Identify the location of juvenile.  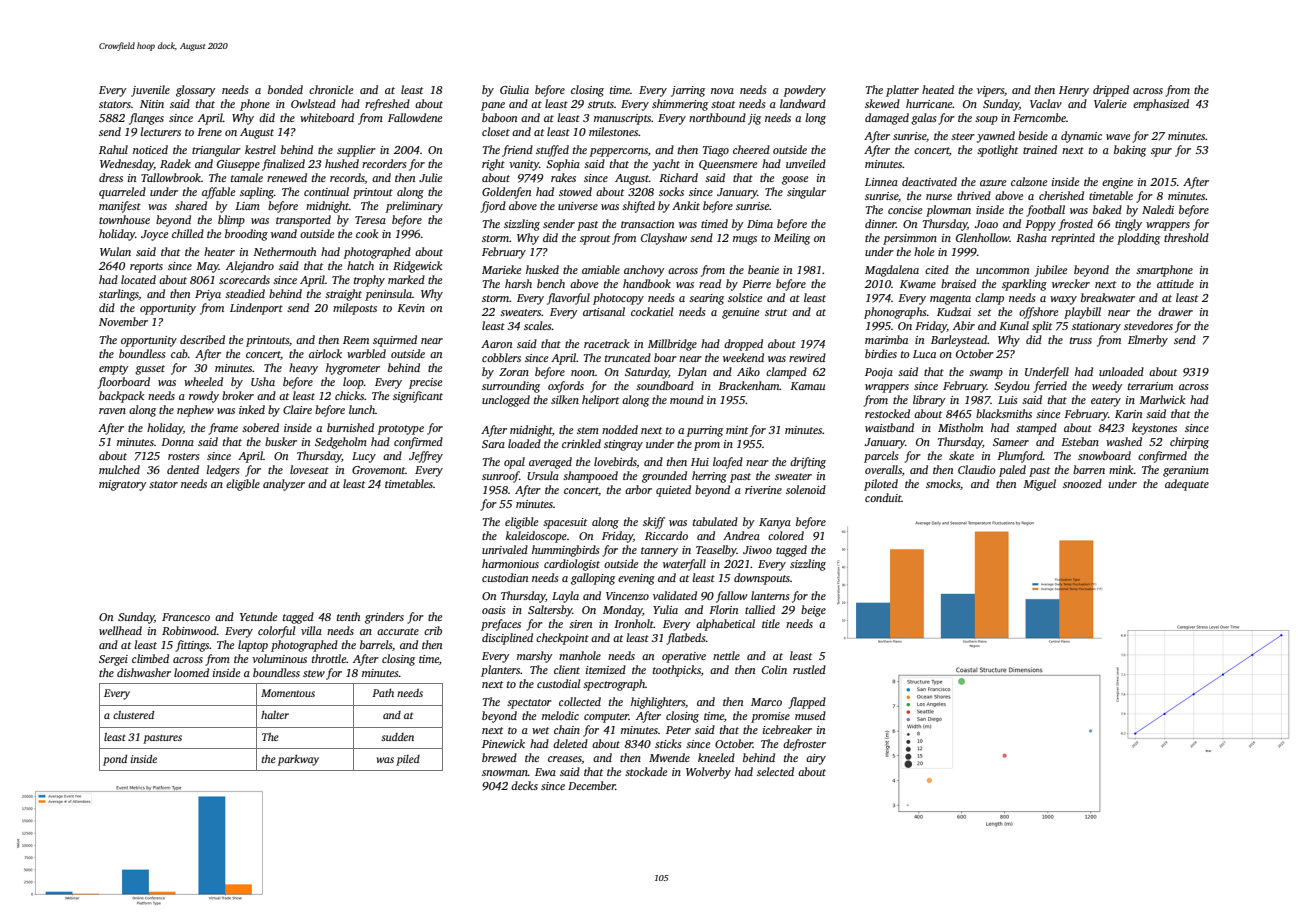
(150, 91).
